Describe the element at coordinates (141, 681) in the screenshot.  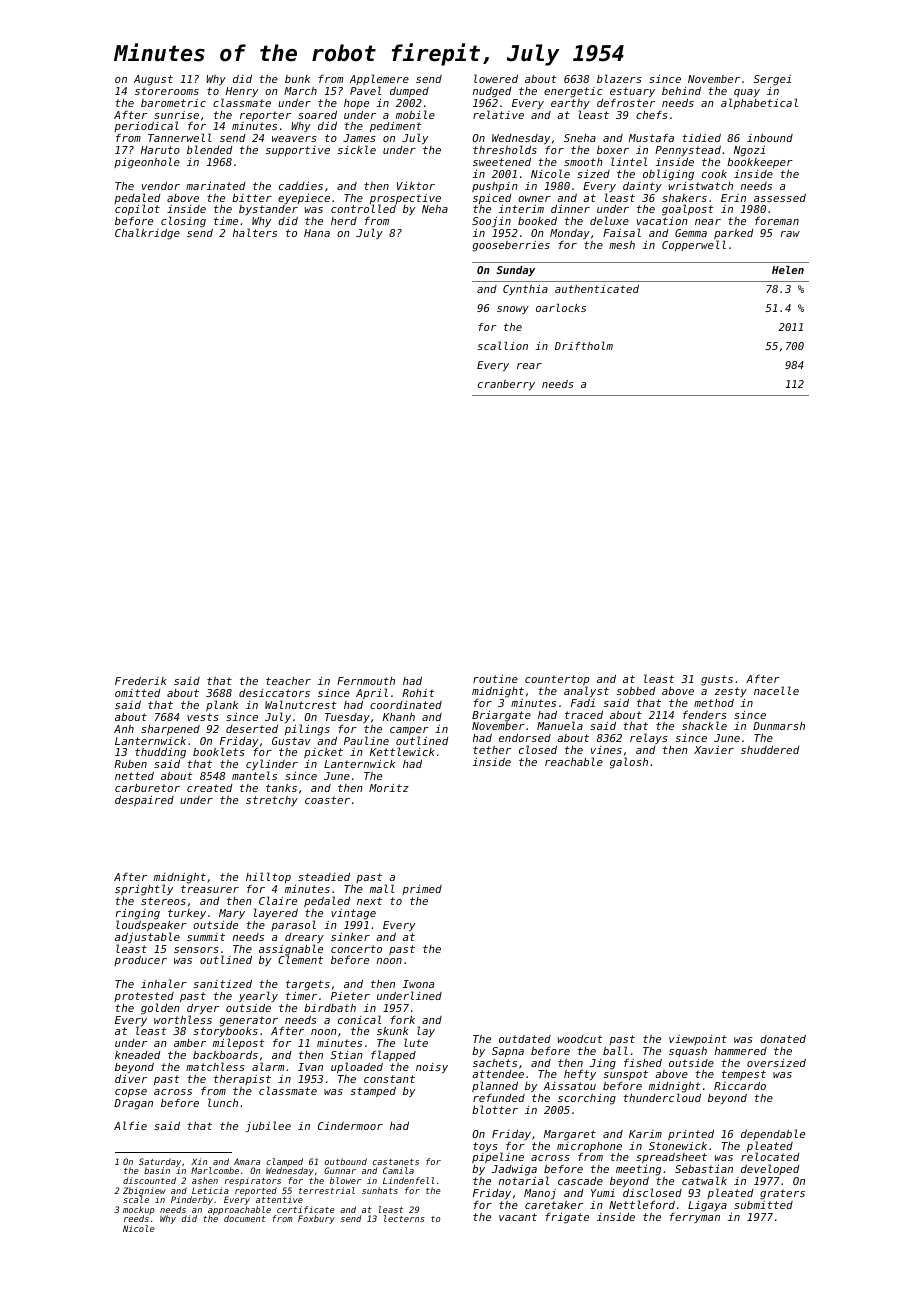
I see `Frederik` at that location.
